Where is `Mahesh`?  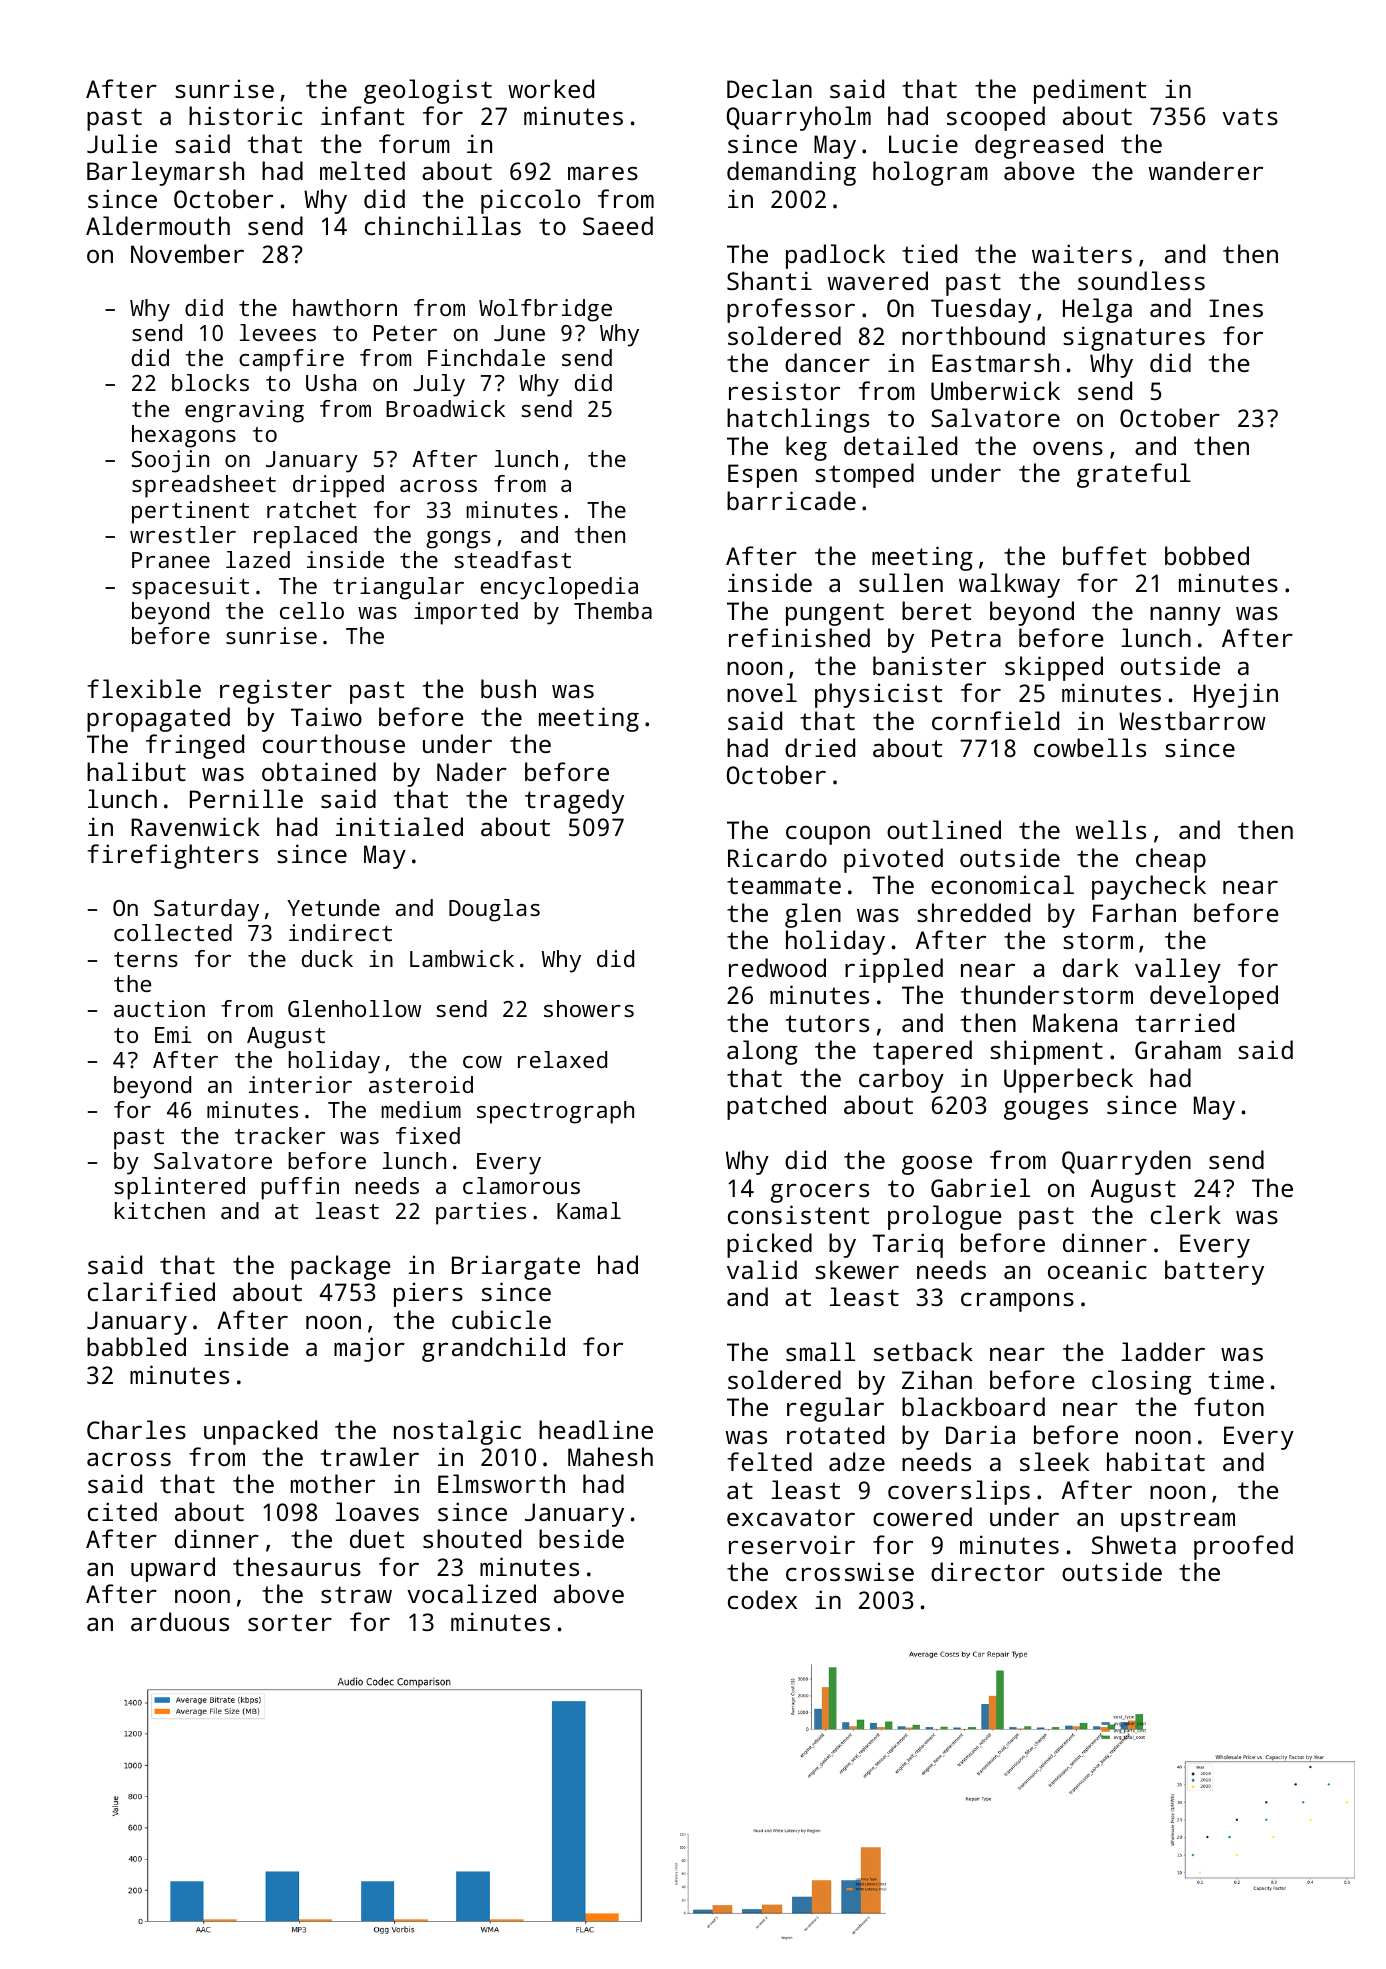
Mahesh is located at coordinates (610, 1456).
